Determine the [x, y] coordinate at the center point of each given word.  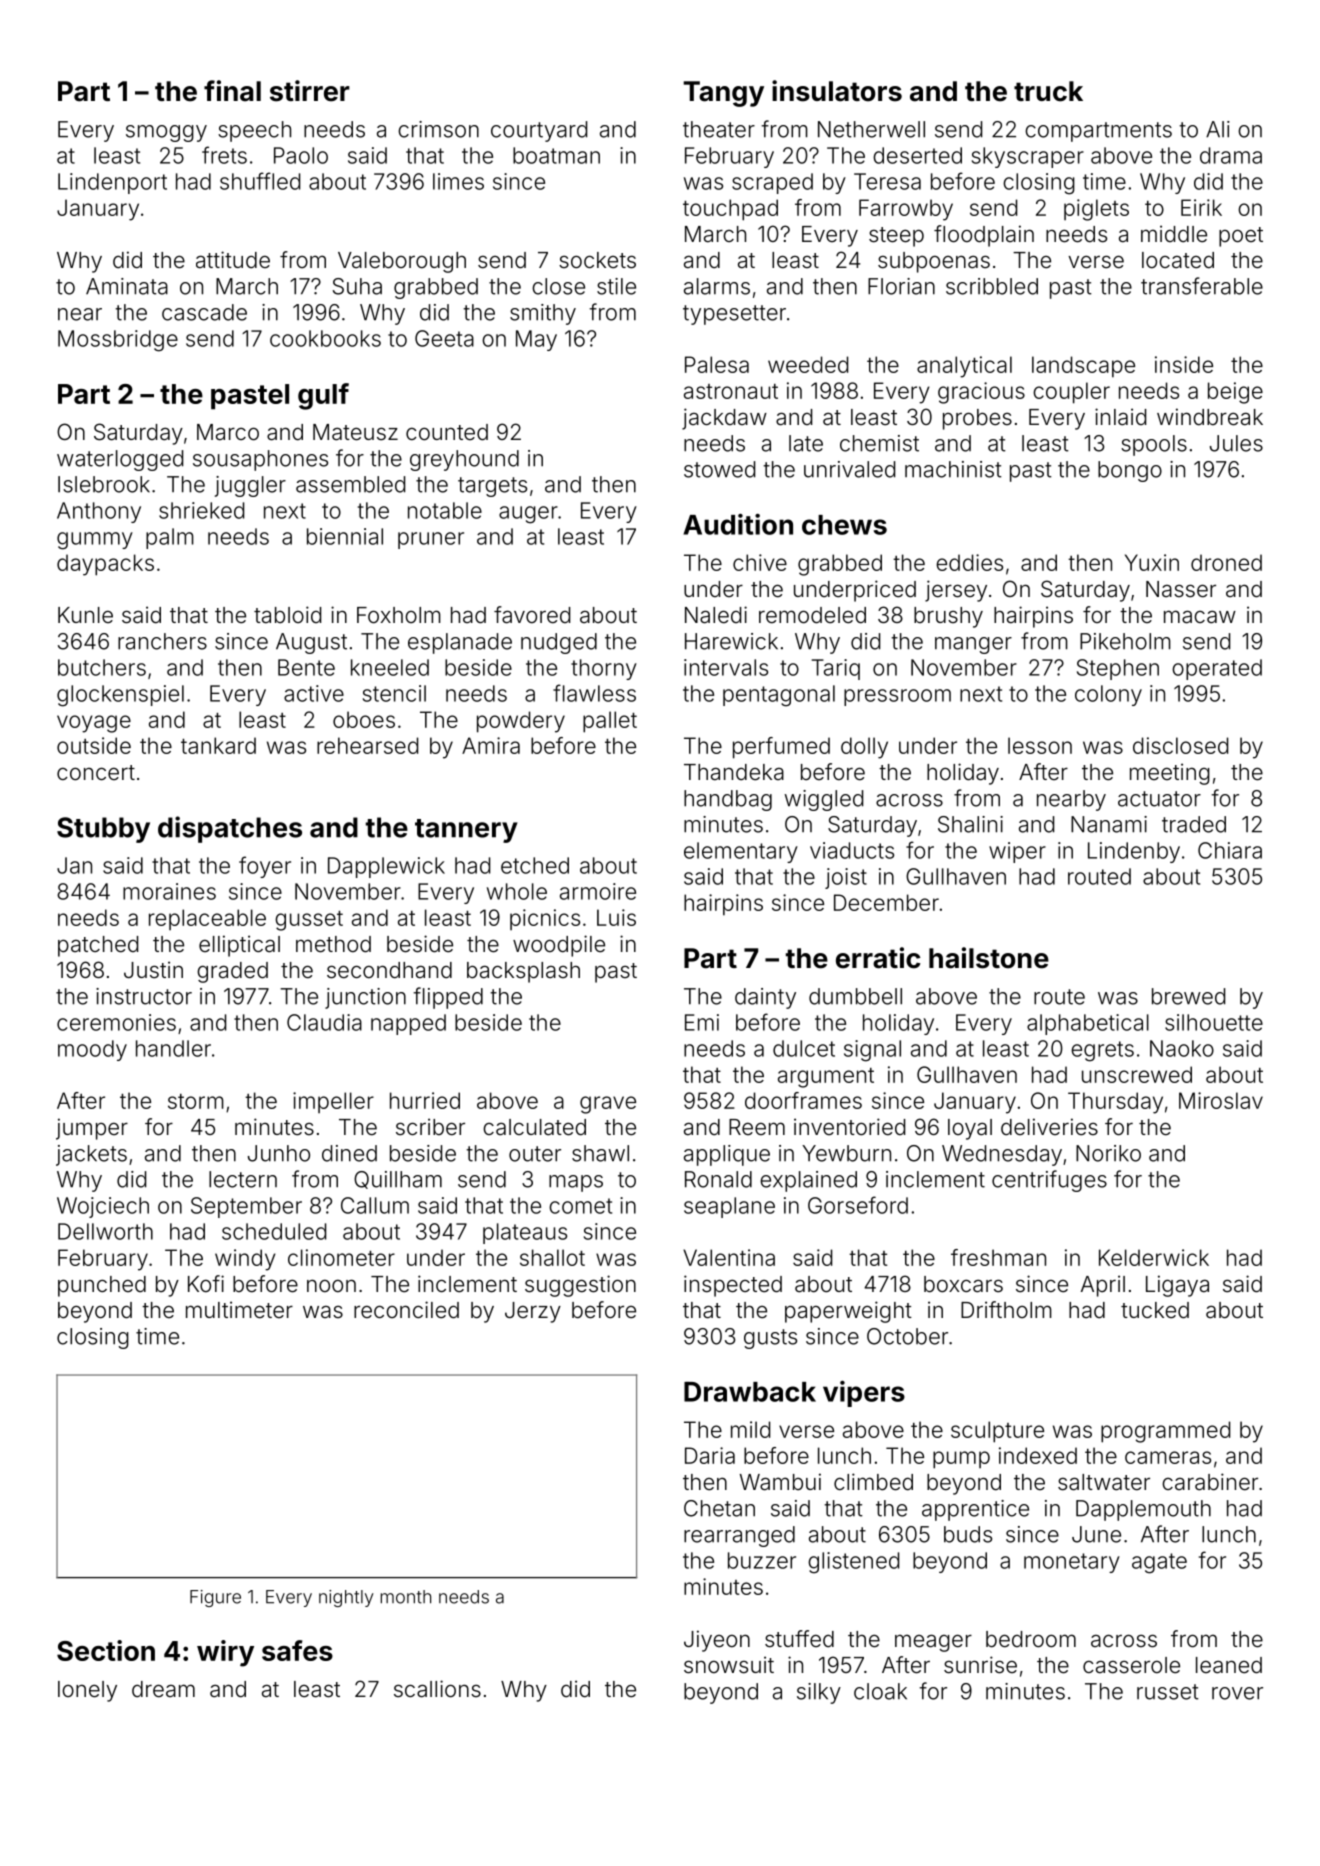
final [232, 91]
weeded [808, 364]
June [1096, 1534]
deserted [917, 155]
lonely [87, 1691]
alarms [717, 286]
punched [102, 1286]
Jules [1236, 443]
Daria [710, 1455]
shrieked [201, 510]
